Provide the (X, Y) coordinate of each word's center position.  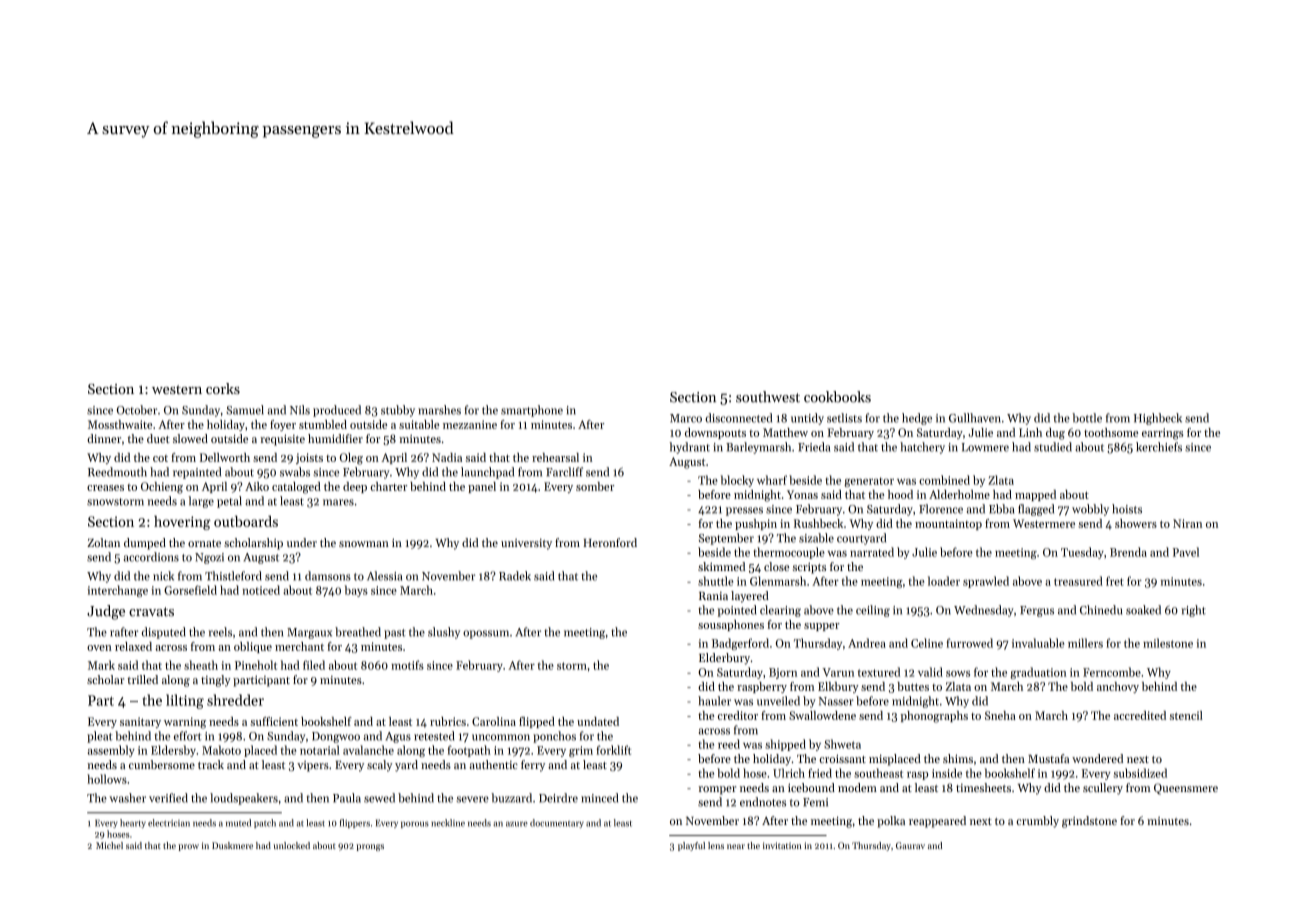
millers (1085, 643)
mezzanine (470, 424)
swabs (295, 472)
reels (220, 632)
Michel (109, 845)
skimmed (721, 566)
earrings (1163, 434)
